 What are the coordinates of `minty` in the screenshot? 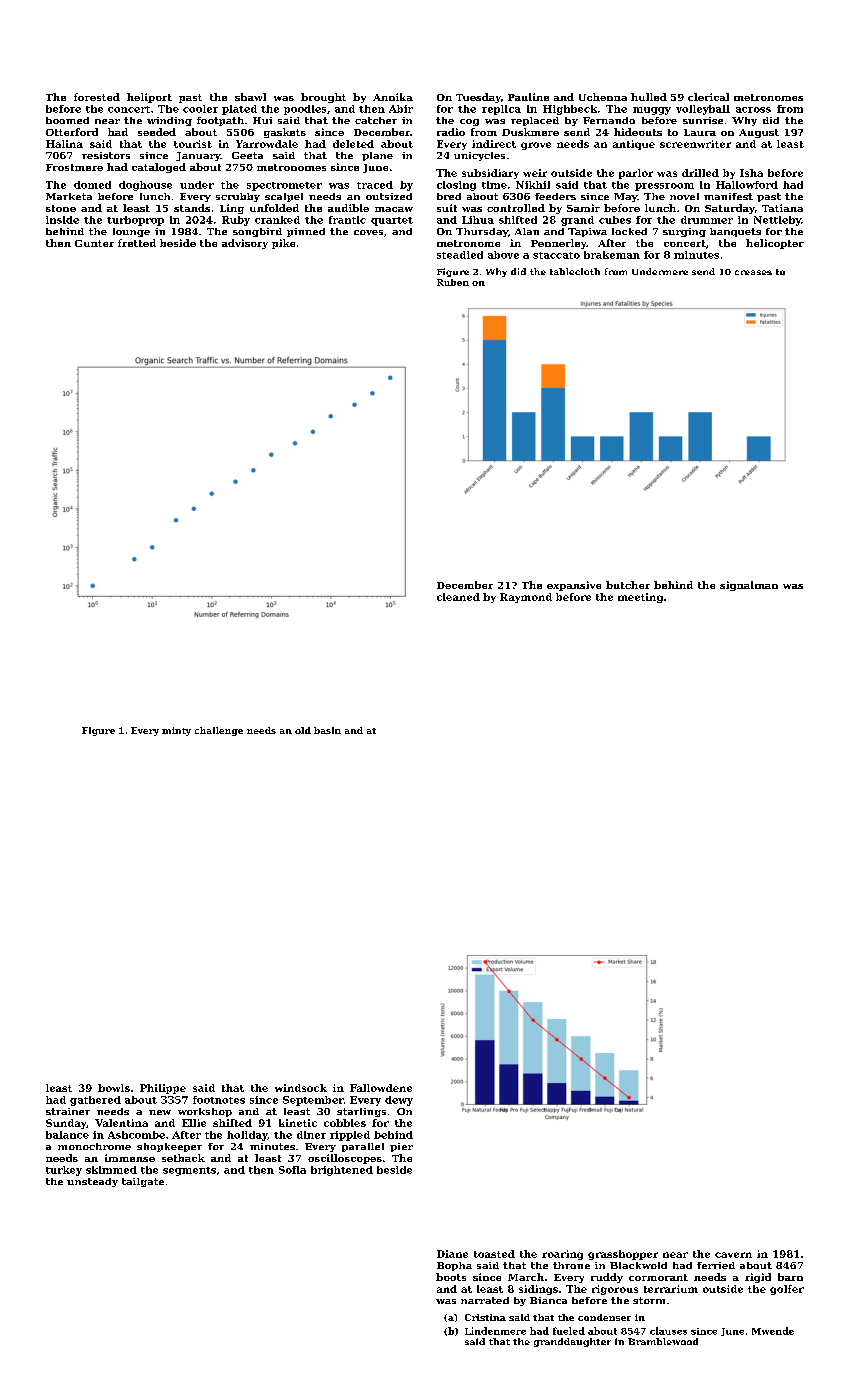 It's located at (176, 731).
